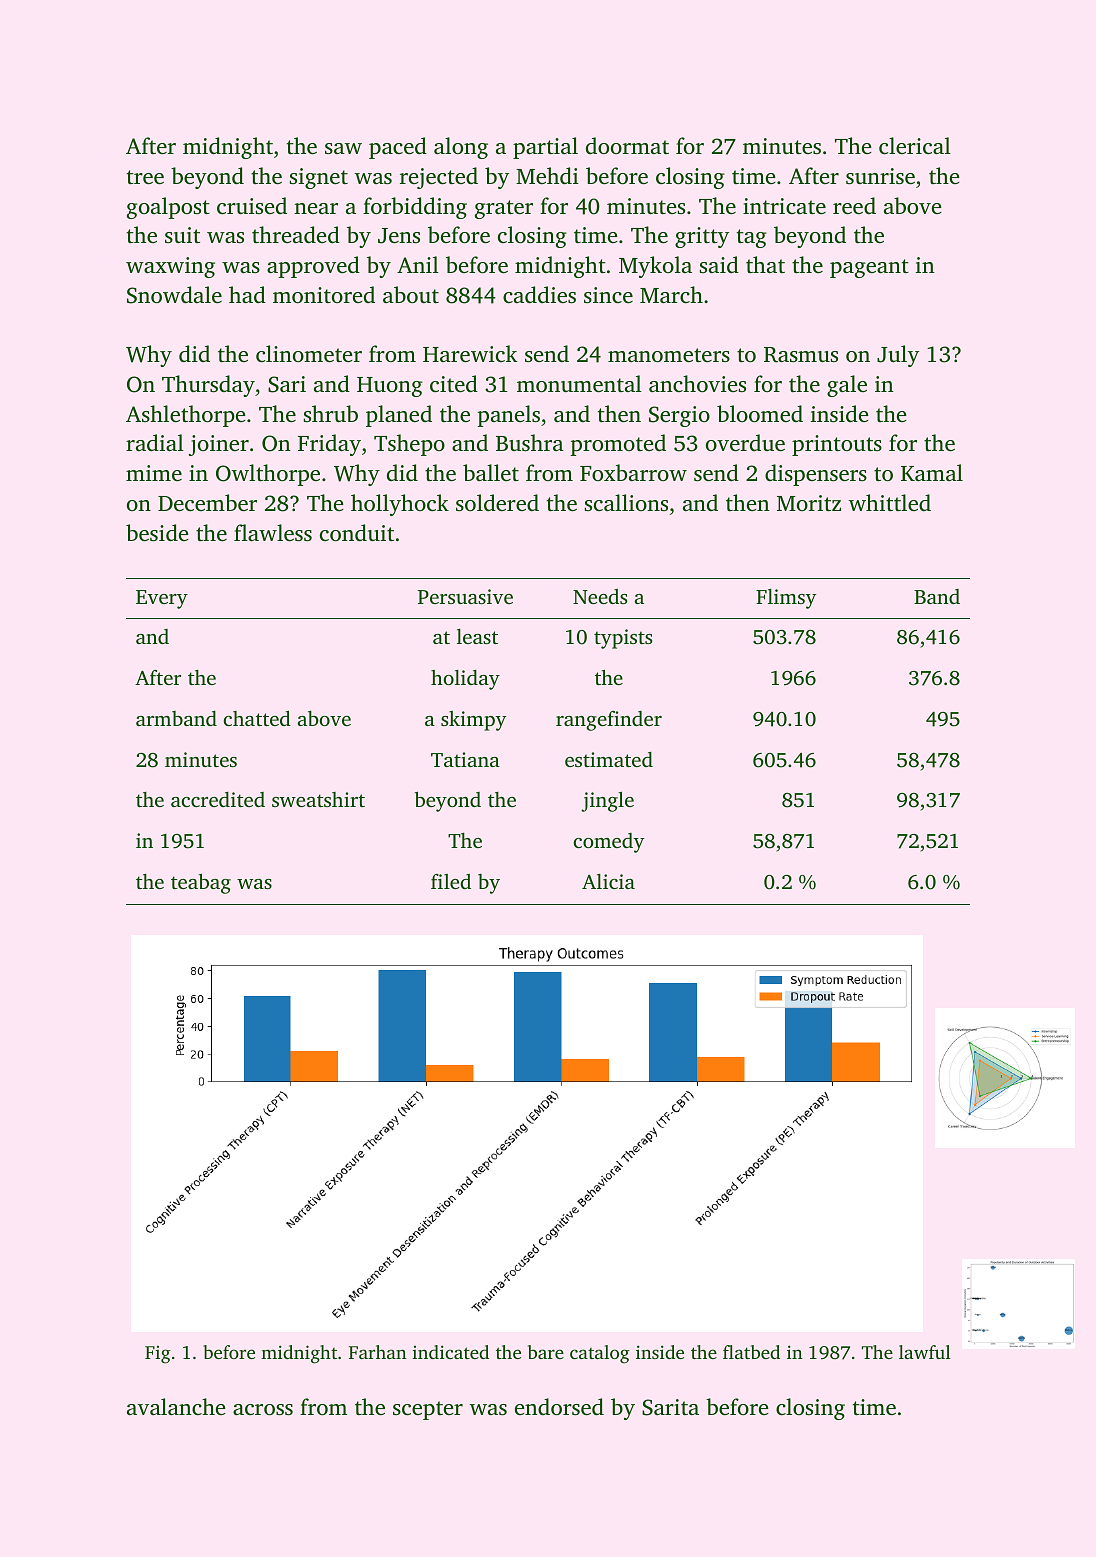 The width and height of the screenshot is (1096, 1557). Describe the element at coordinates (751, 1352) in the screenshot. I see `flatbed` at that location.
